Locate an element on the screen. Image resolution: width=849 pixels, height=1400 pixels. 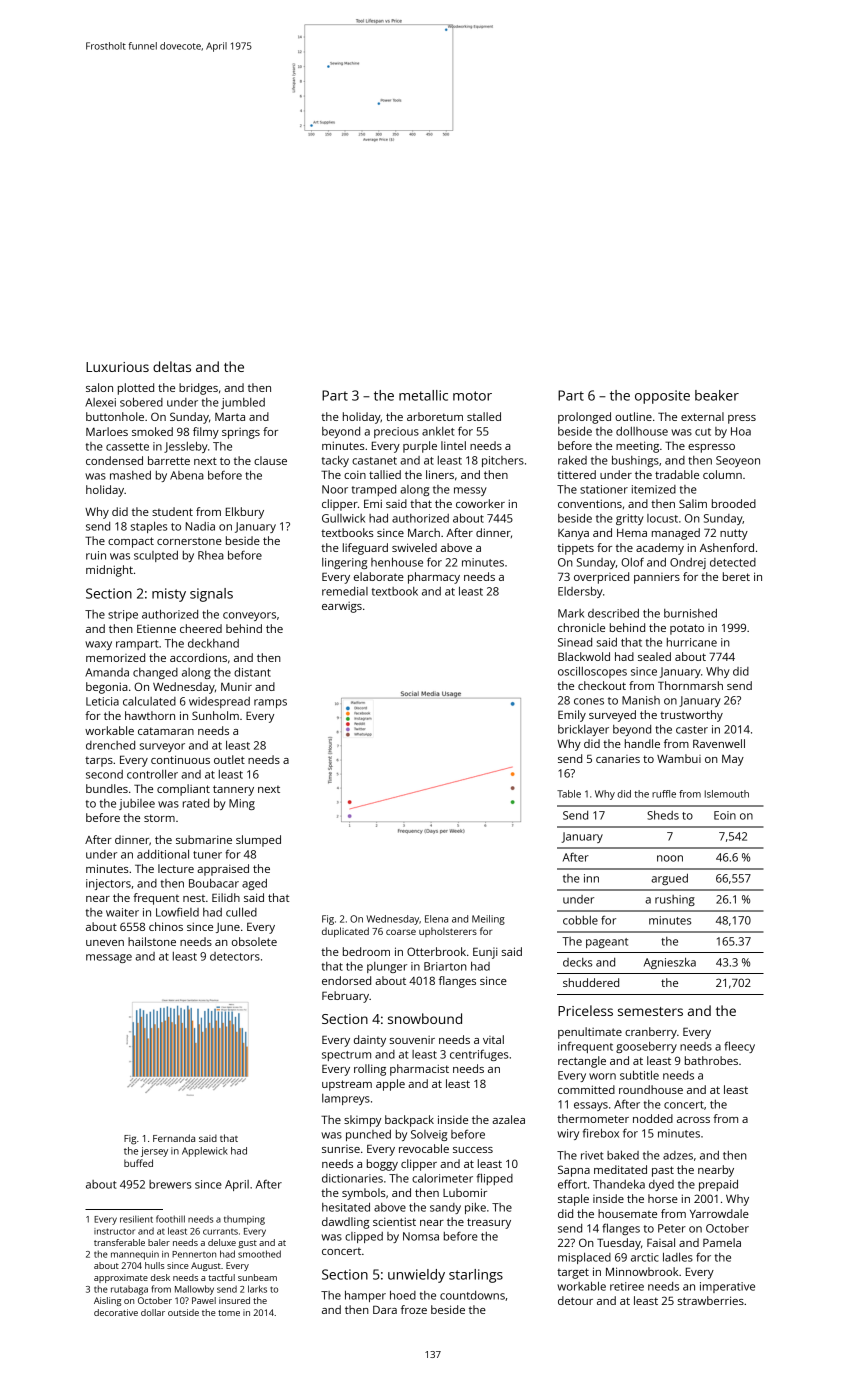
Aisling is located at coordinates (107, 1301).
